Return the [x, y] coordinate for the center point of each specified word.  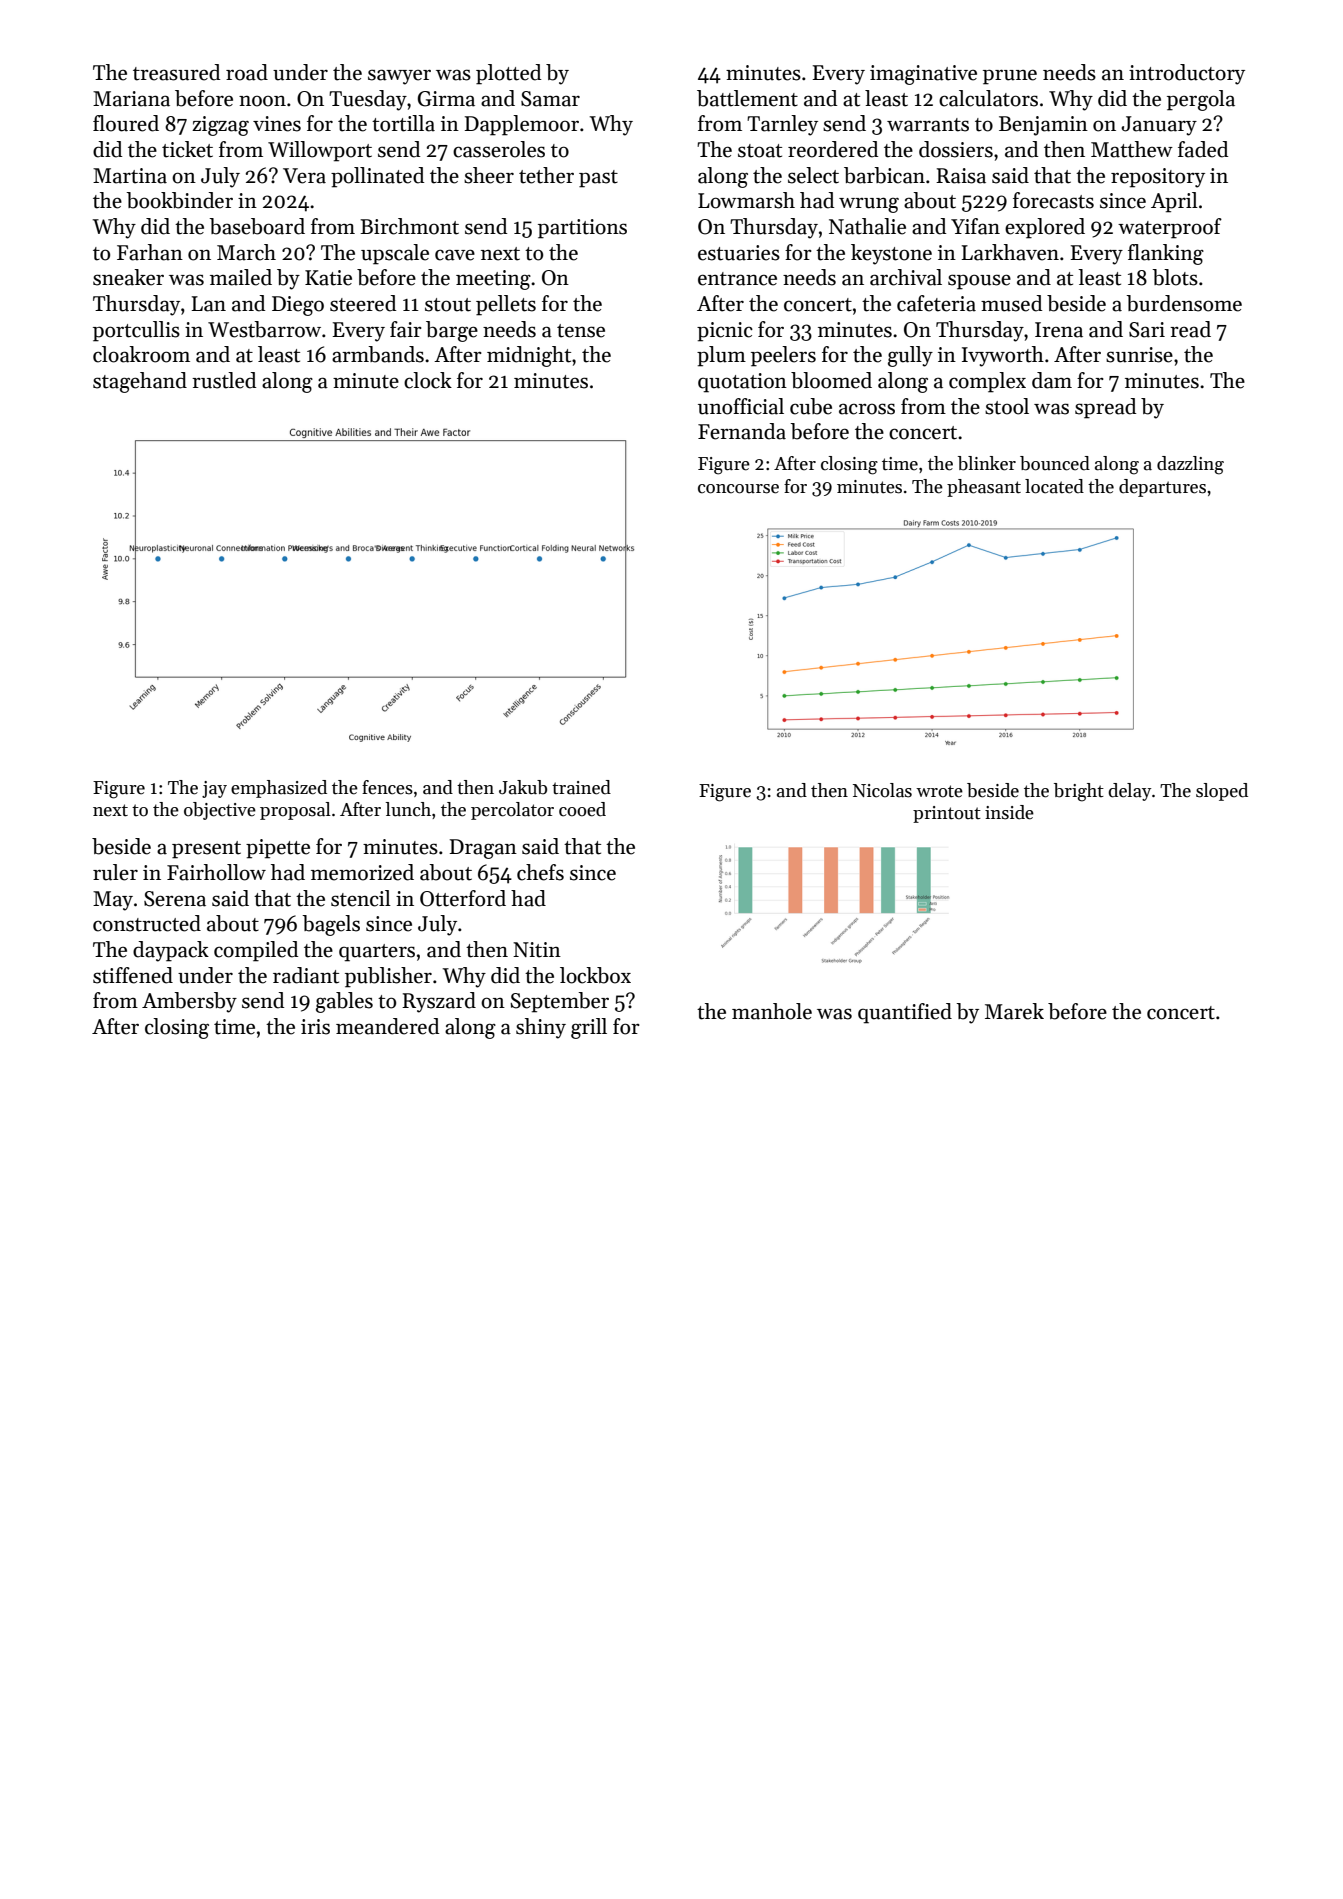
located [1054, 486]
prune [1010, 77]
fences [387, 787]
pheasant [984, 488]
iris [315, 1027]
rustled [224, 380]
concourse [738, 489]
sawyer [399, 77]
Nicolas [882, 790]
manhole [772, 1011]
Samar [550, 99]
